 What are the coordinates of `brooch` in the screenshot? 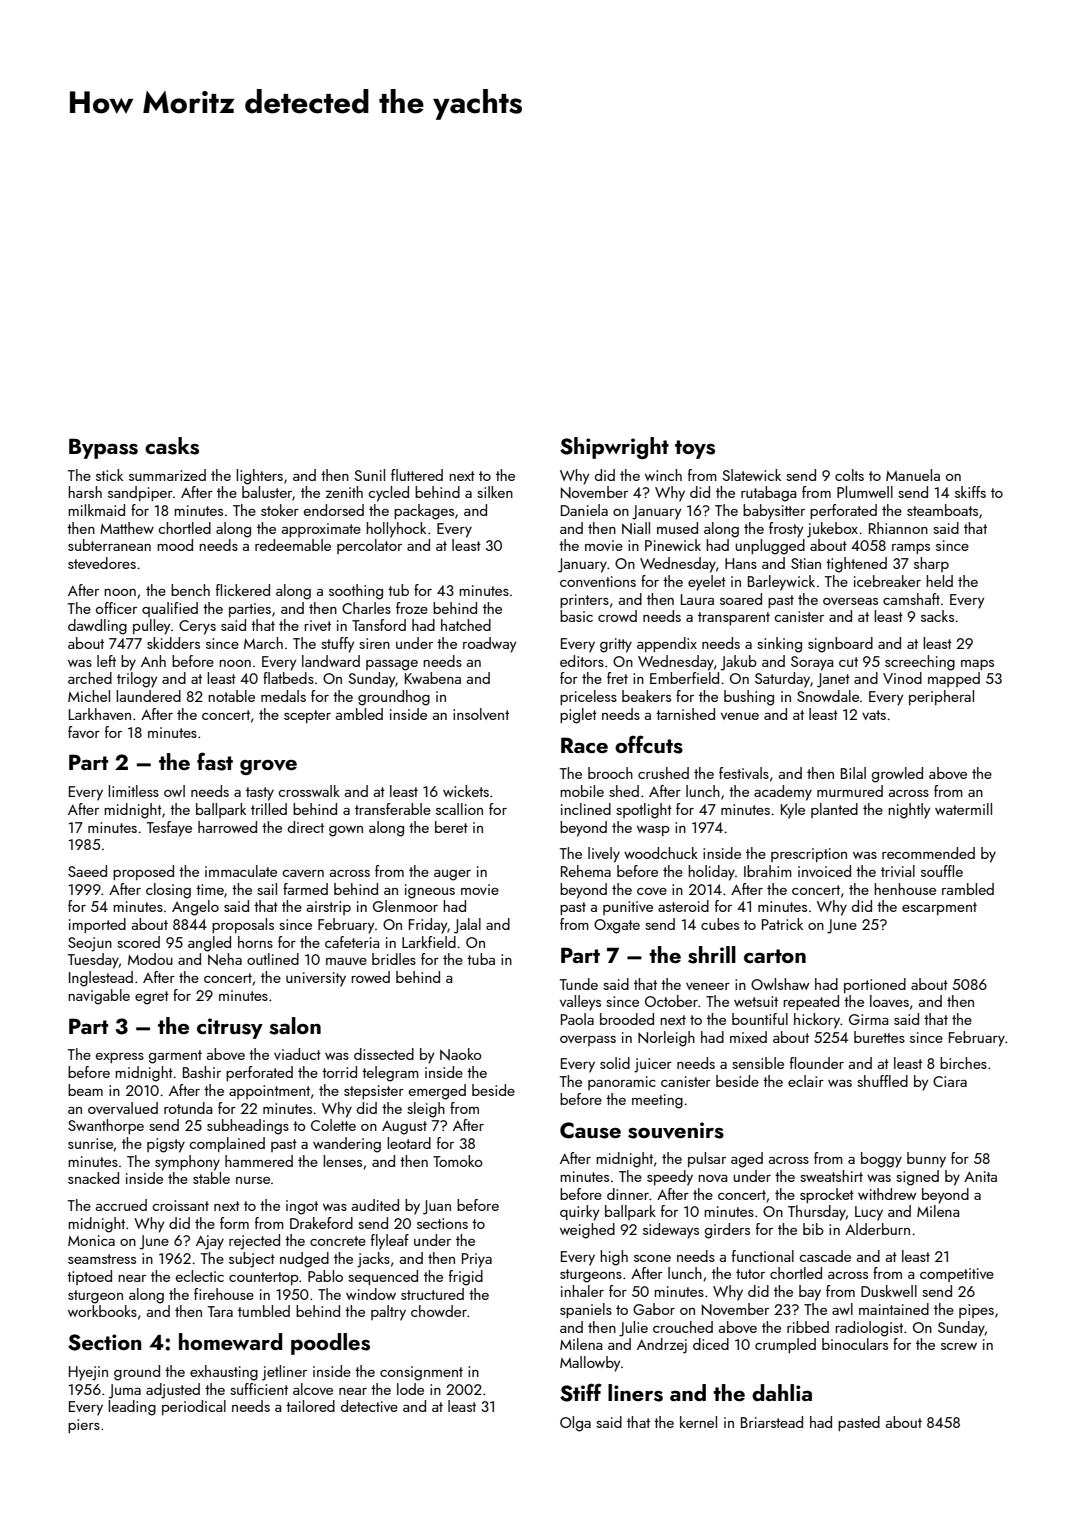 It's located at (610, 773).
